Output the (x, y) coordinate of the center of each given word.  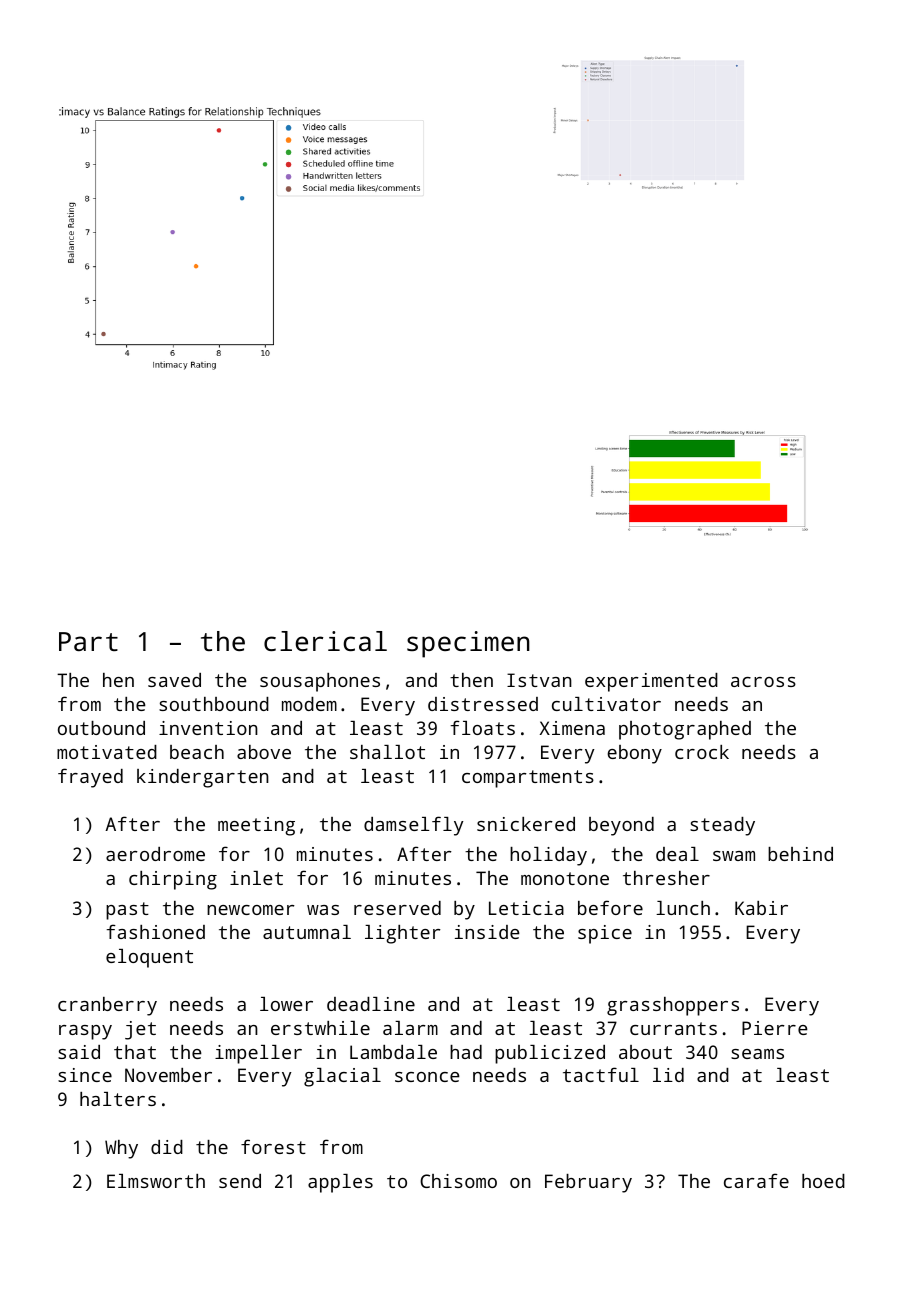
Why (121, 1149)
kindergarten (203, 778)
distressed (483, 704)
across (763, 682)
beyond (621, 826)
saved (174, 680)
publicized (550, 1054)
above (264, 752)
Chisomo (458, 1181)
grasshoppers (673, 1006)
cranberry (107, 1006)
